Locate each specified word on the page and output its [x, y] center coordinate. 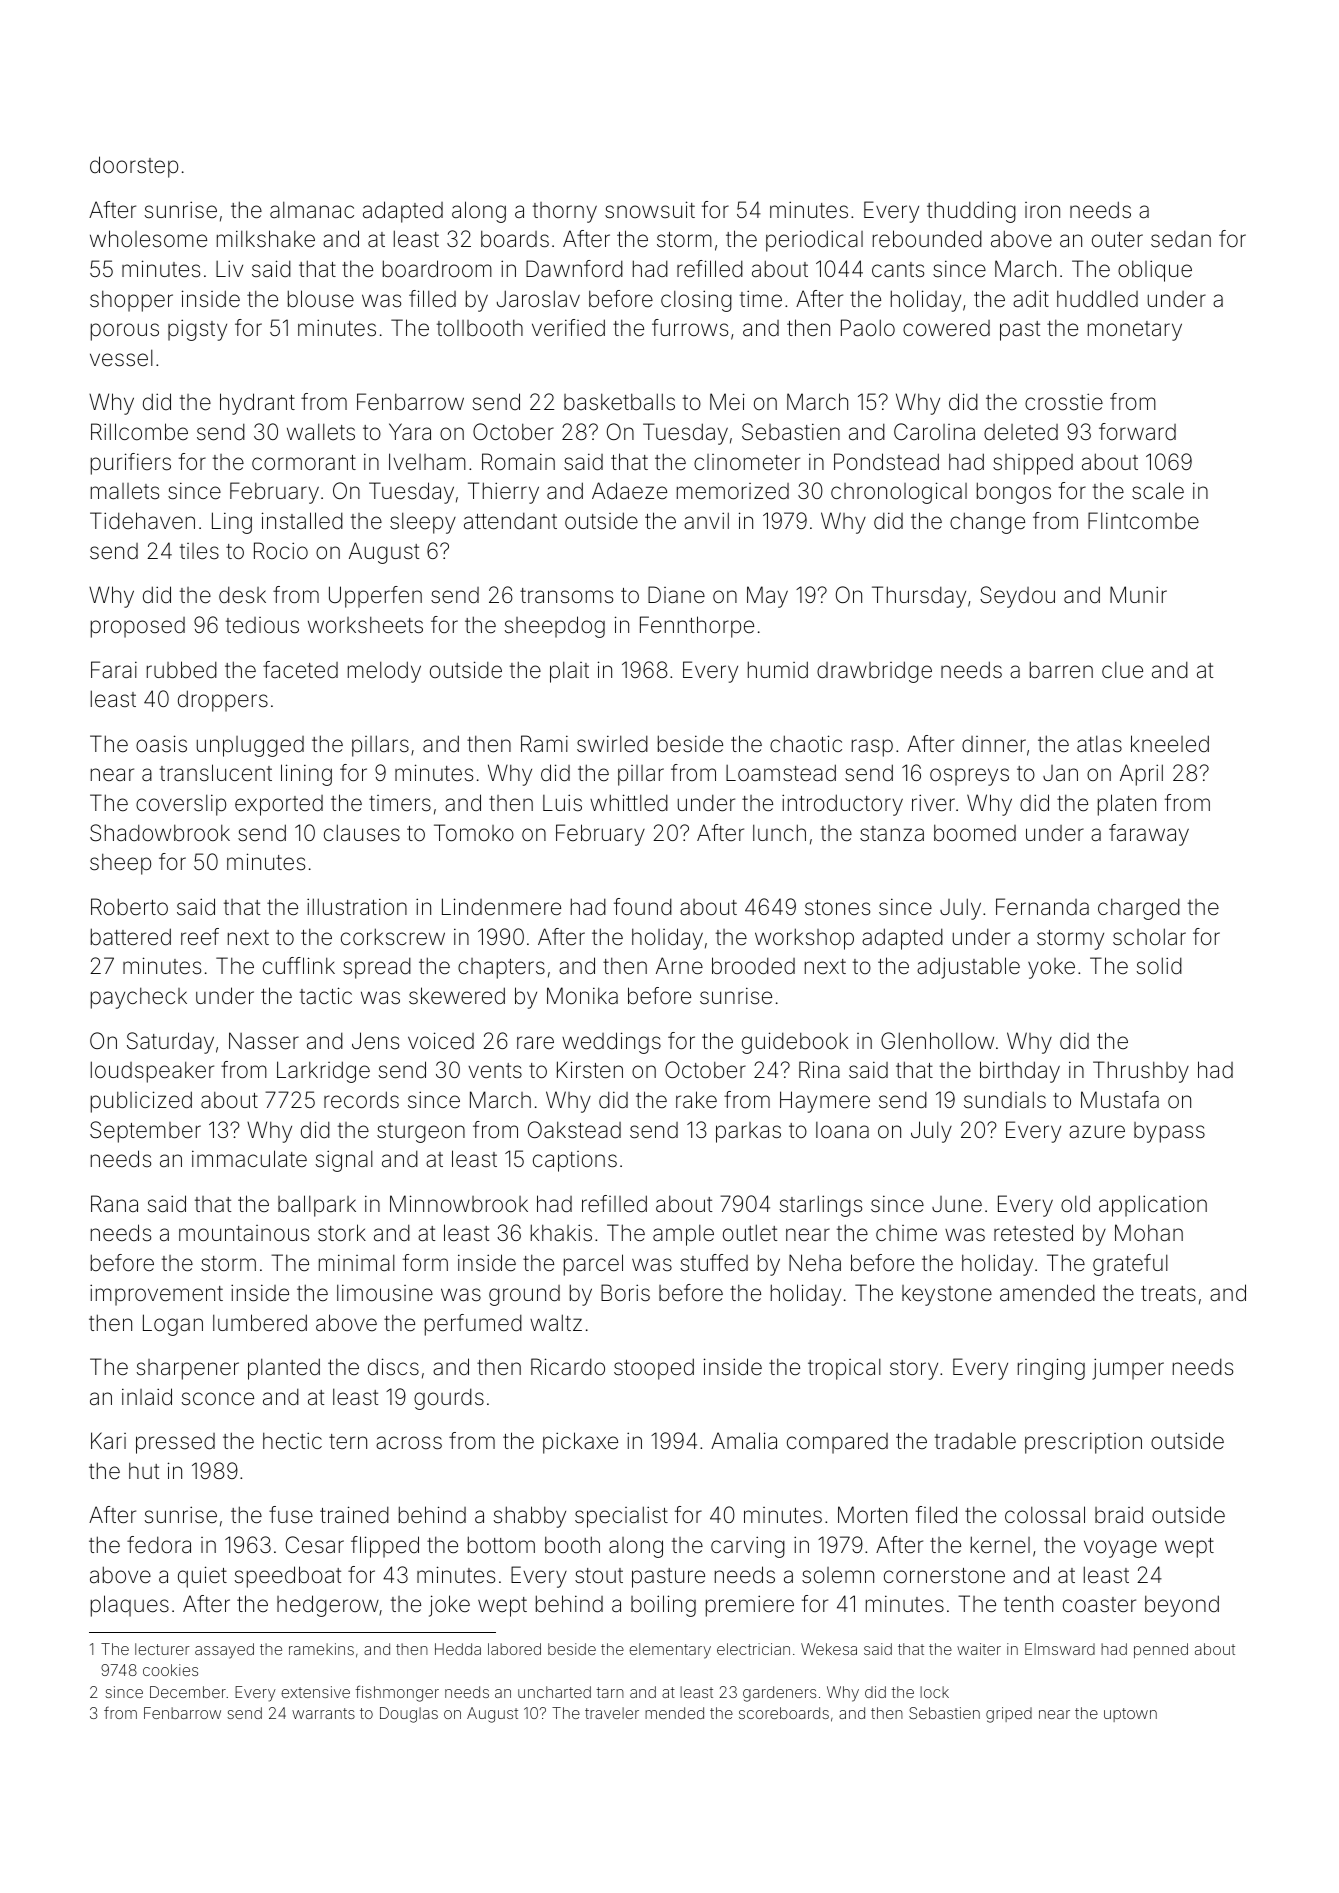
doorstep [134, 167]
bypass [1169, 1132]
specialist [621, 1517]
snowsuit [650, 210]
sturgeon [421, 1133]
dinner [994, 744]
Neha [815, 1263]
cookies [170, 1670]
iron [1042, 210]
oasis [161, 744]
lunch [779, 832]
